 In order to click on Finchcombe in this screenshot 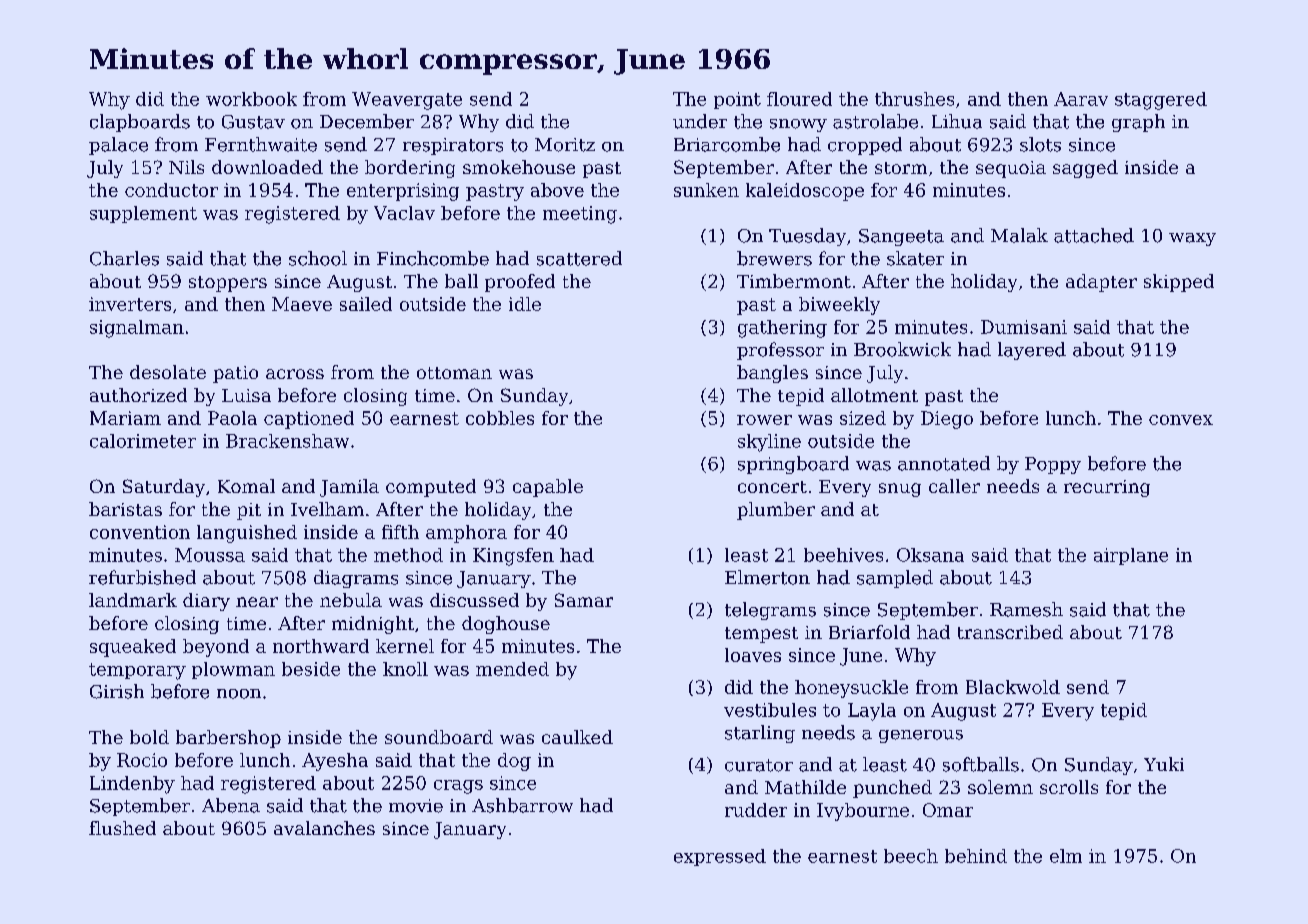, I will do `click(433, 258)`.
